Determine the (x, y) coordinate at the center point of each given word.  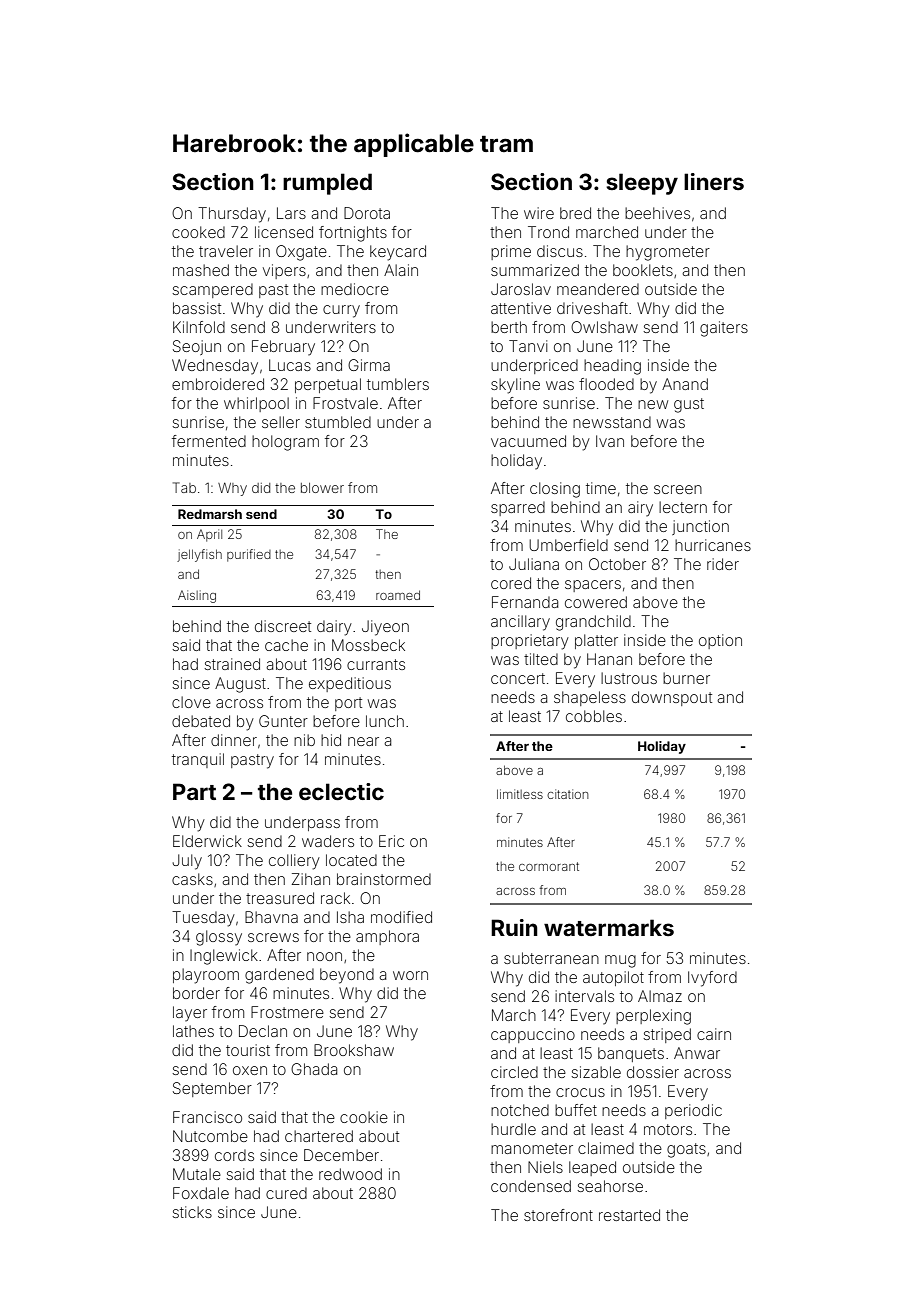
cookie (364, 1117)
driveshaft (592, 308)
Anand (685, 384)
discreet (283, 626)
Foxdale (201, 1193)
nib (304, 740)
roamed (398, 595)
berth (509, 327)
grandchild (593, 623)
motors (668, 1129)
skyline (515, 386)
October (617, 564)
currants (376, 664)
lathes (193, 1031)
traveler (226, 251)
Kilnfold (199, 327)
